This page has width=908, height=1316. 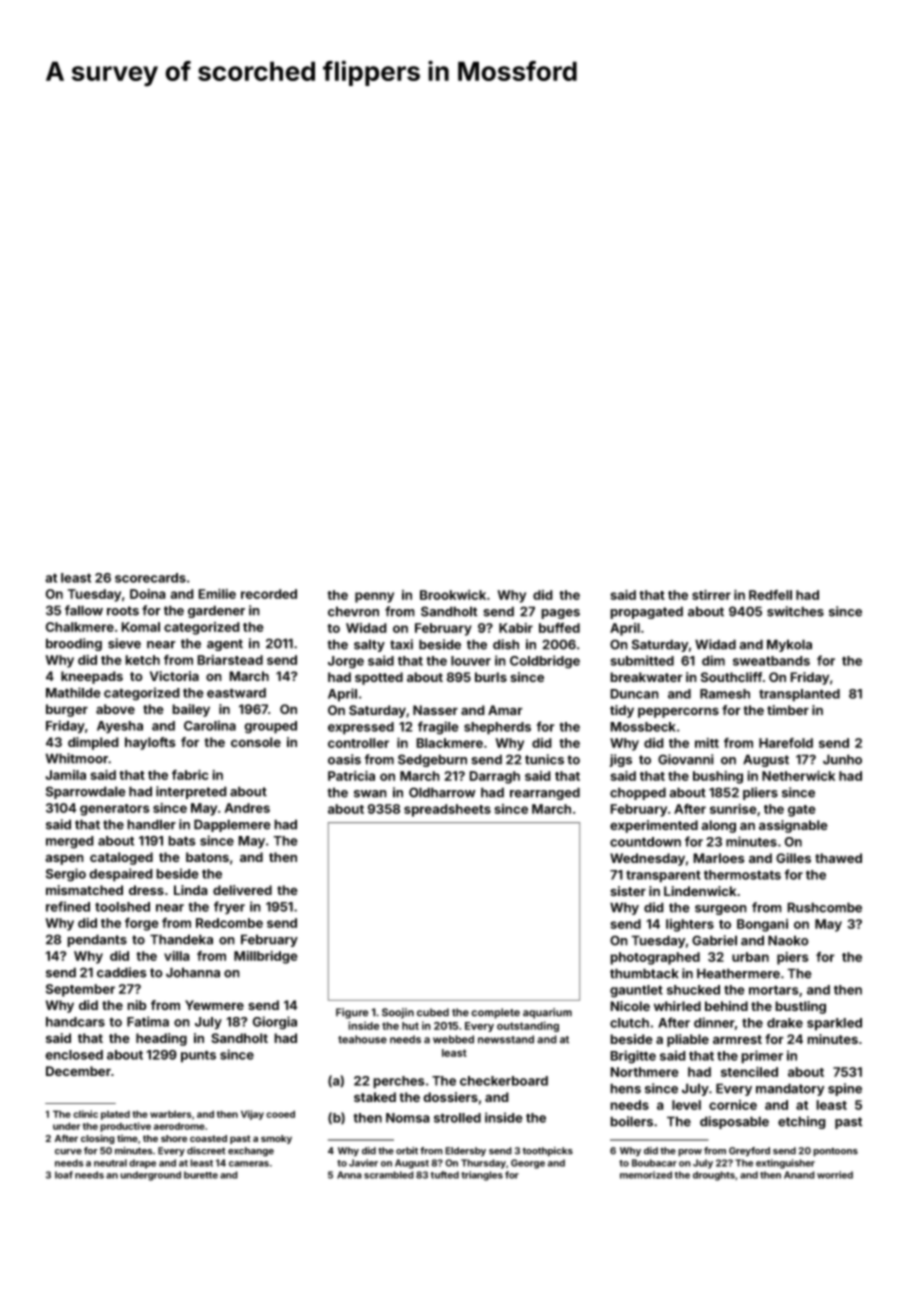 I want to click on merged, so click(x=70, y=842).
